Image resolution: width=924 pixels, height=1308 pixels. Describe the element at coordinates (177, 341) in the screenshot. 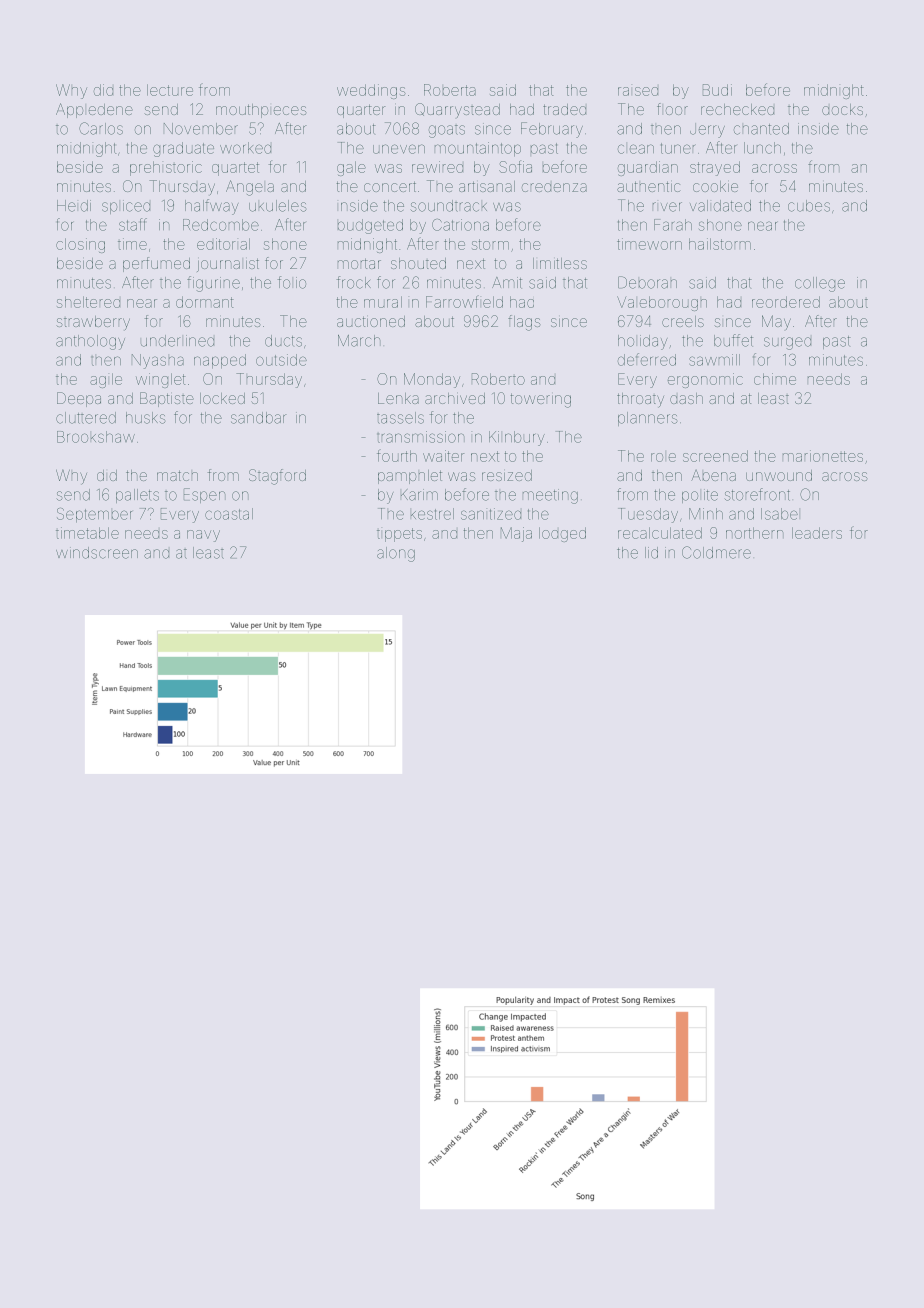

I see `underlined` at that location.
